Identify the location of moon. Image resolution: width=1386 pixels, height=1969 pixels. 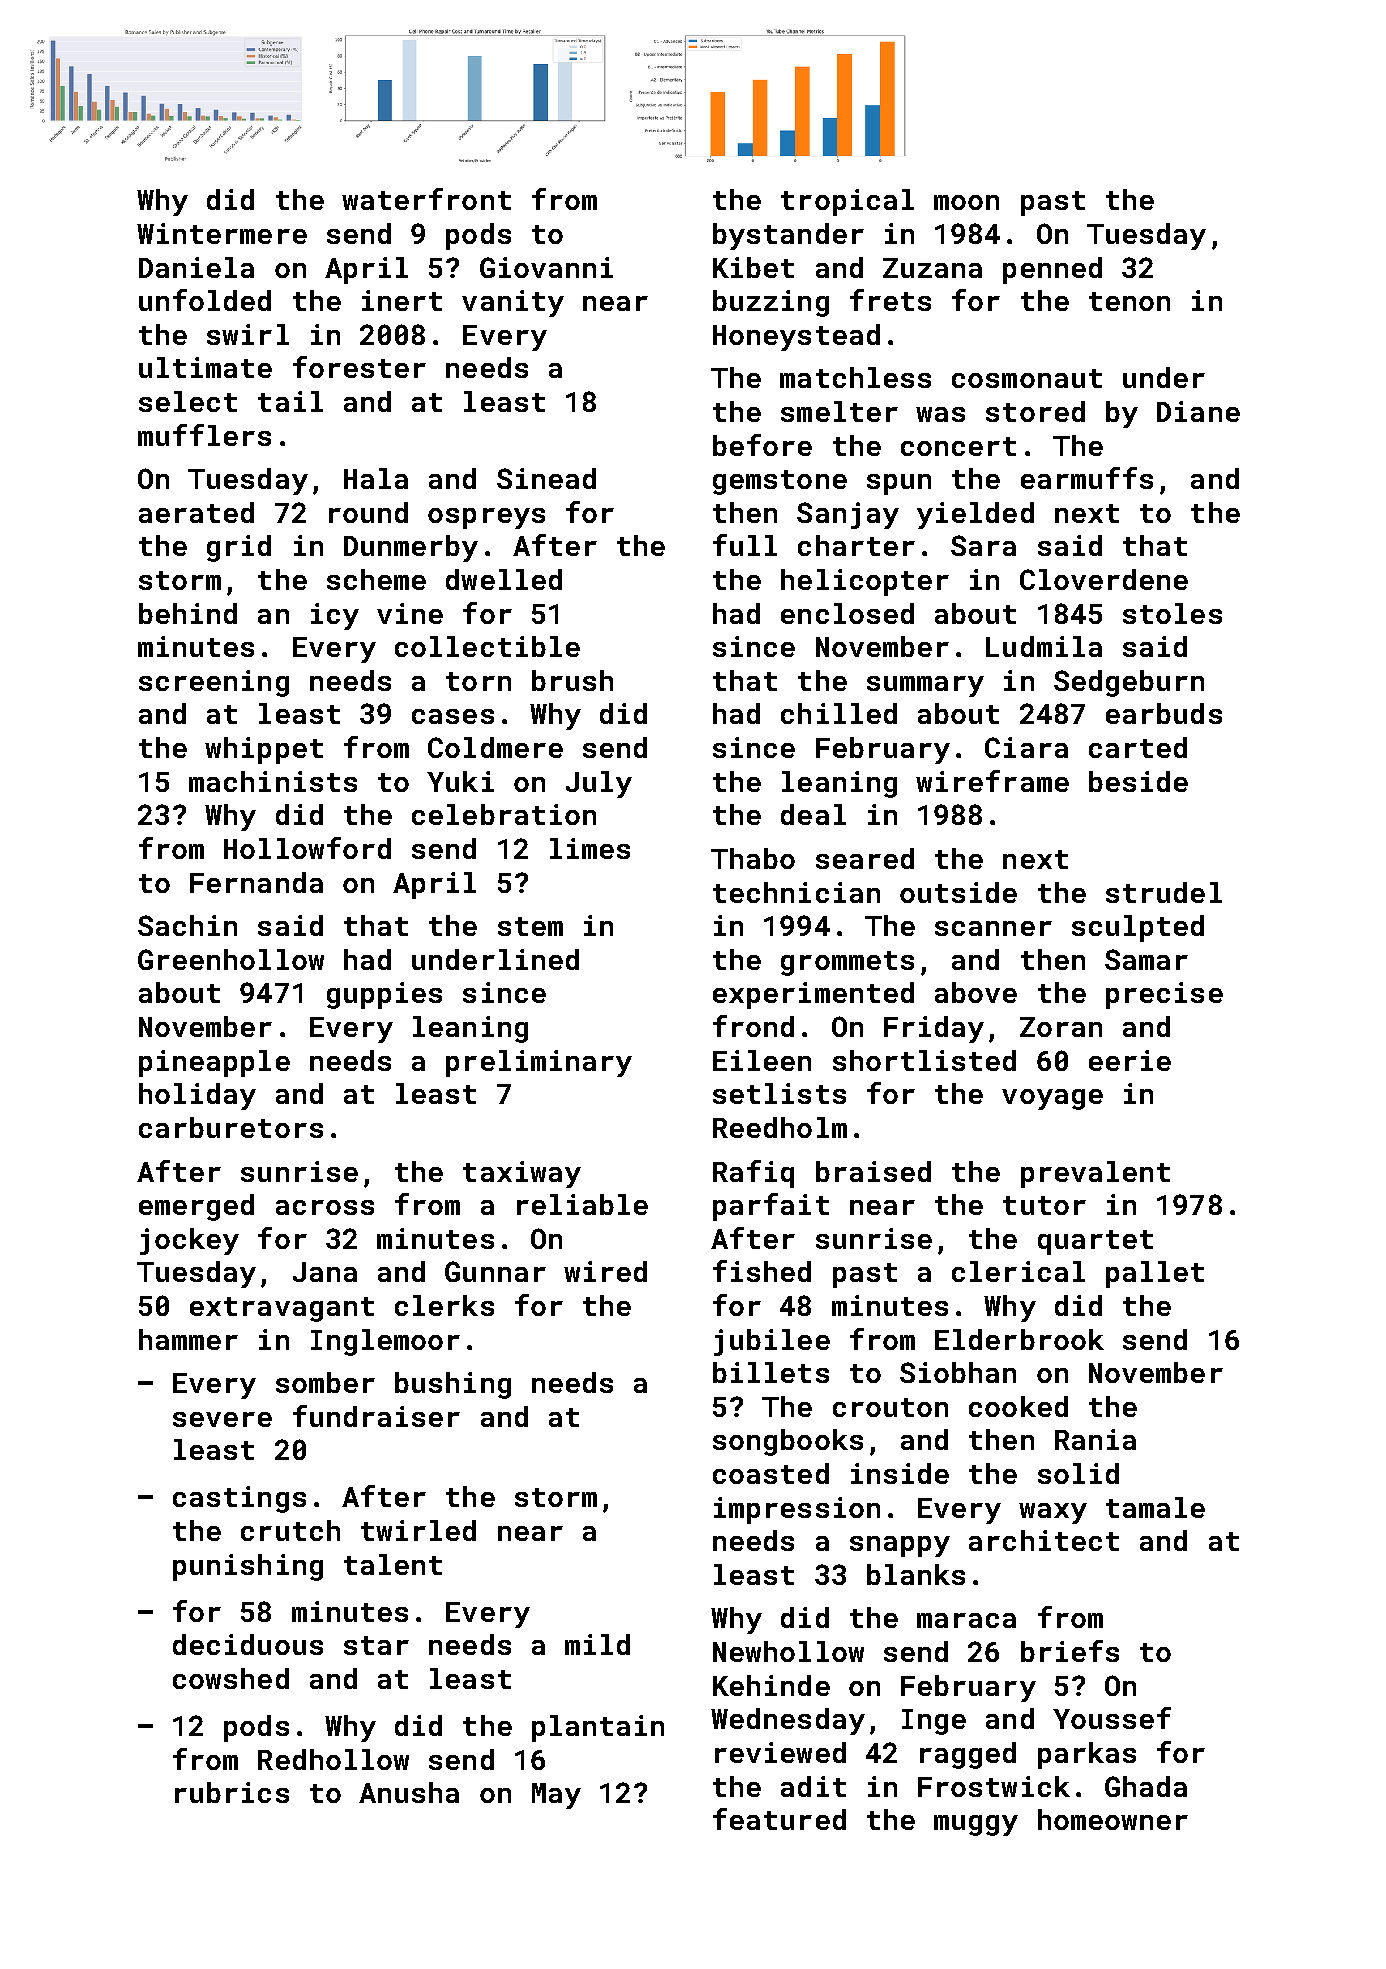
(966, 202).
